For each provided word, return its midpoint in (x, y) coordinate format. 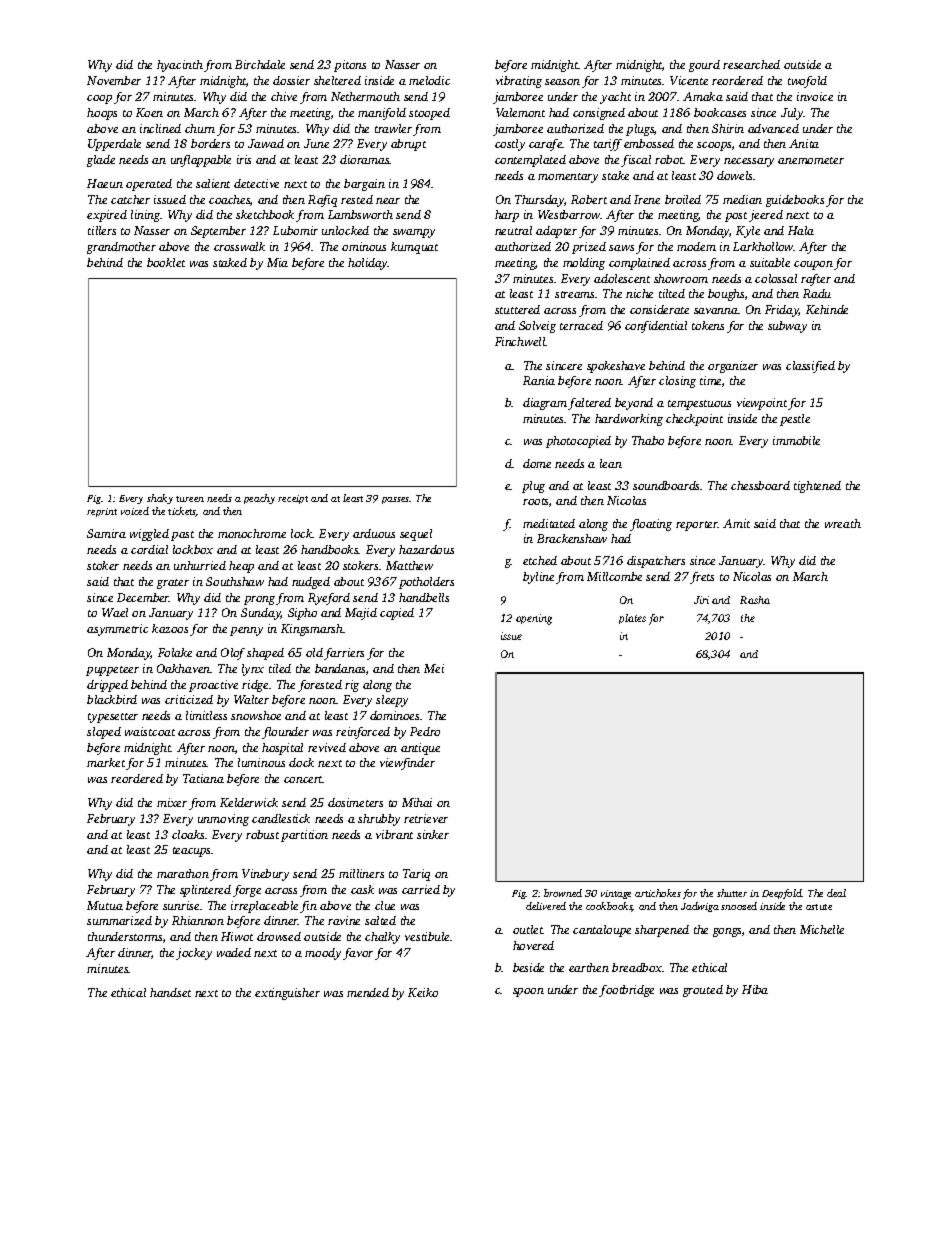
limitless (206, 715)
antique (420, 749)
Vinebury (265, 875)
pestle (795, 420)
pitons (350, 66)
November (114, 80)
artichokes (658, 893)
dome (537, 463)
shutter (732, 893)
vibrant (394, 834)
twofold (807, 82)
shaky (160, 499)
